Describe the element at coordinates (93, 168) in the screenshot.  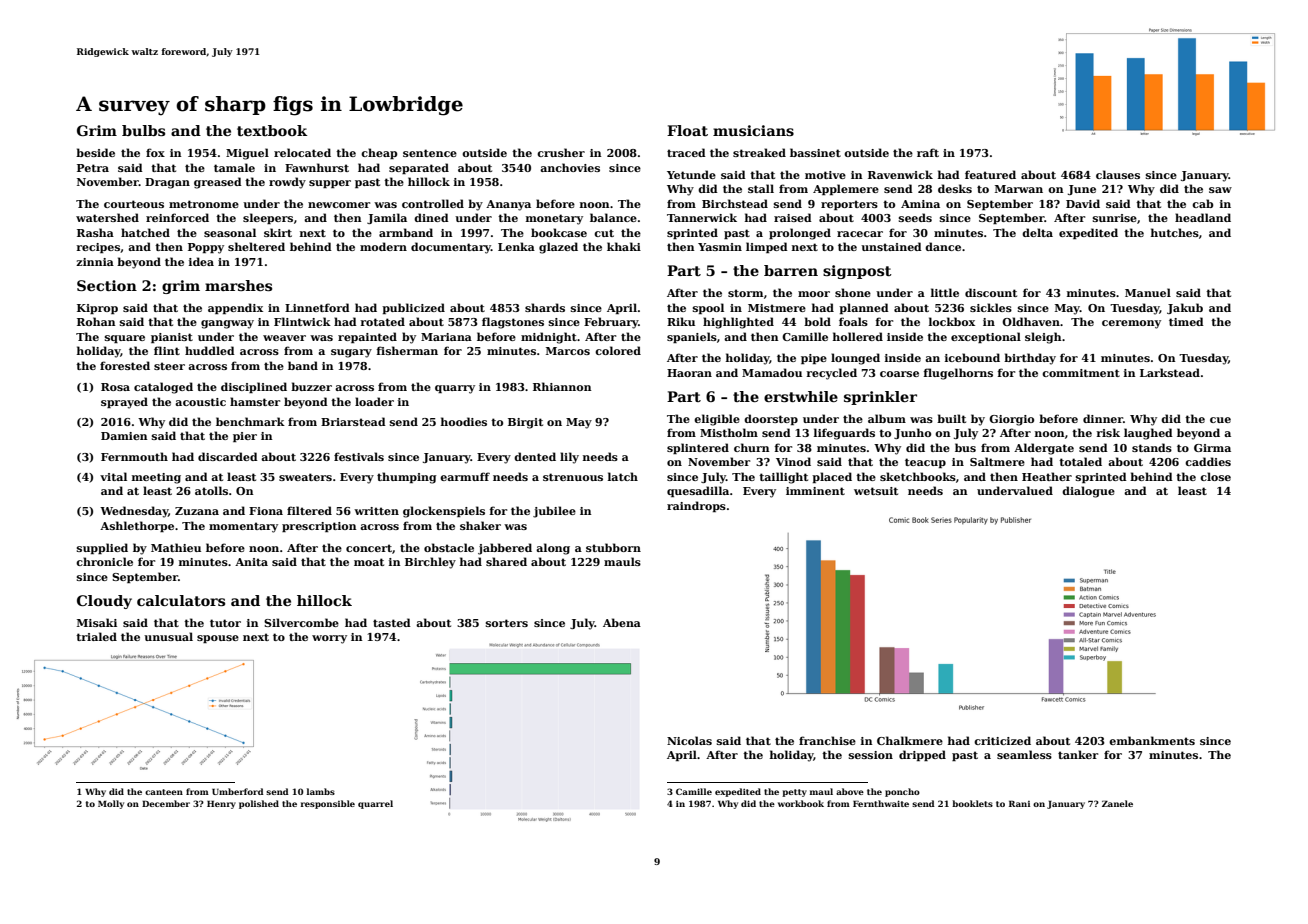
I see `Petra` at that location.
